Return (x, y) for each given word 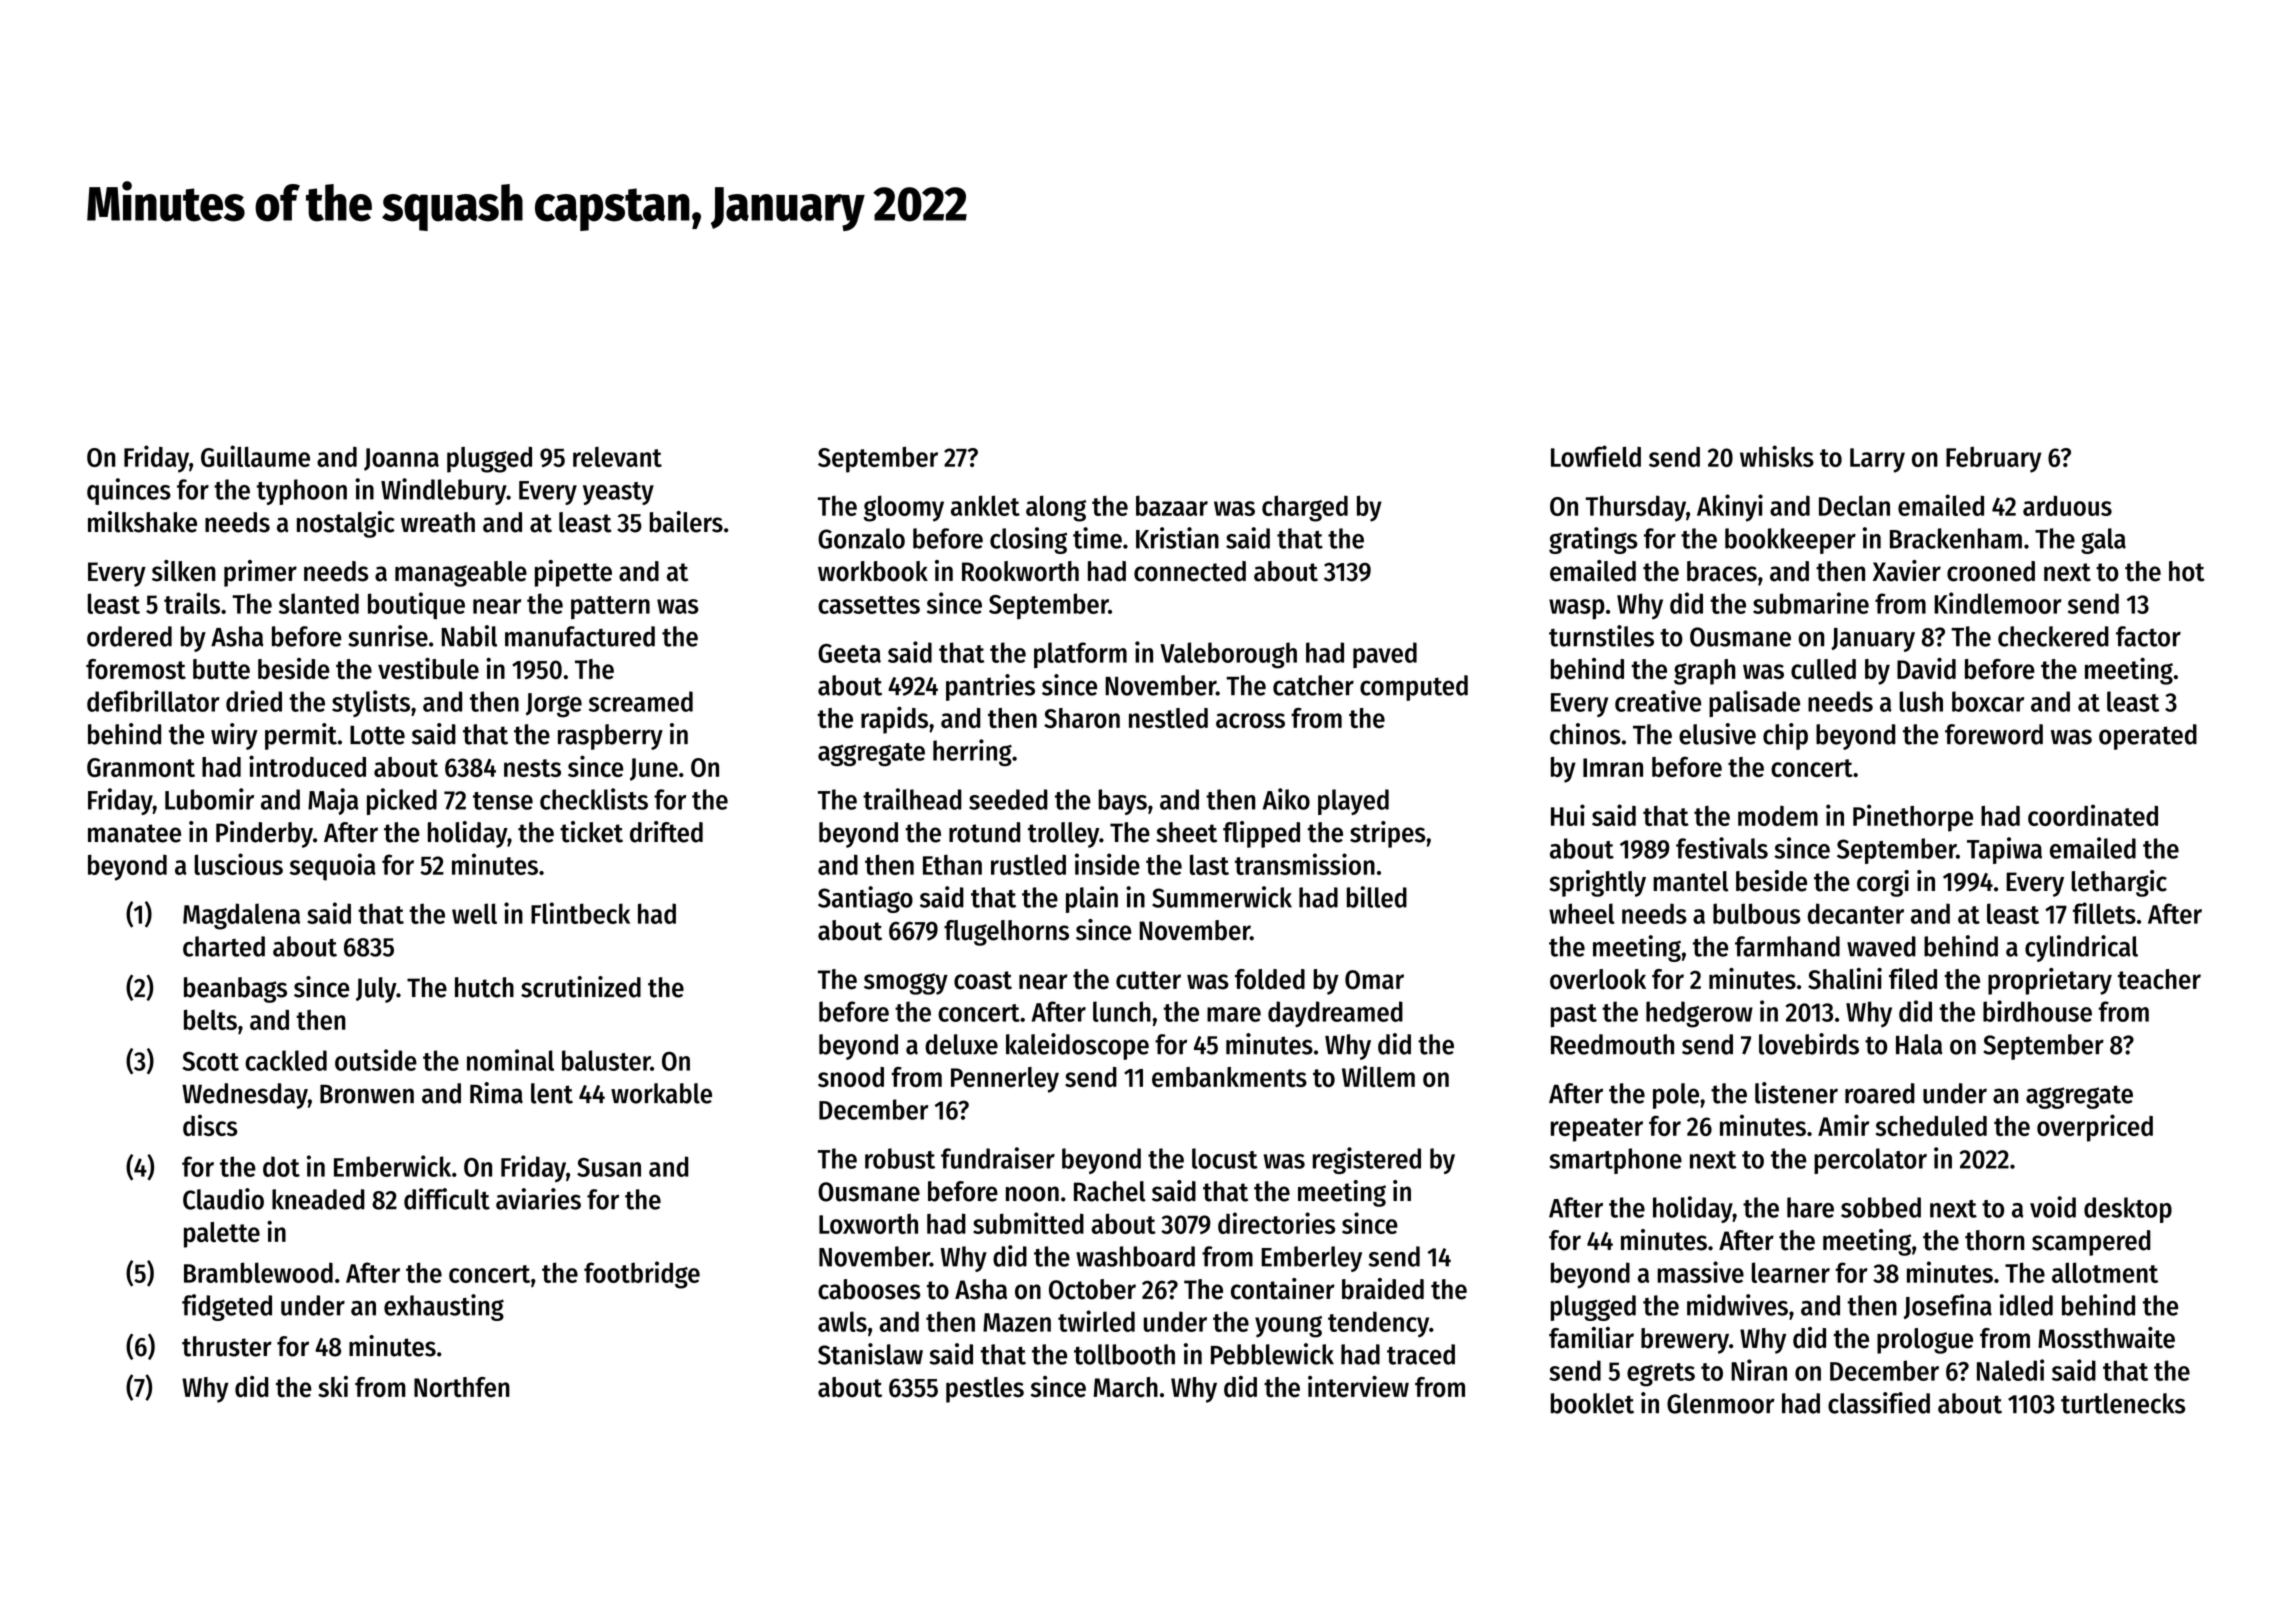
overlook (1598, 979)
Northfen (462, 1387)
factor (2148, 636)
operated (2148, 737)
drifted (666, 832)
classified (1879, 1403)
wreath (438, 522)
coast (983, 980)
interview (1358, 1386)
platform (1080, 655)
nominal (510, 1060)
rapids (894, 720)
